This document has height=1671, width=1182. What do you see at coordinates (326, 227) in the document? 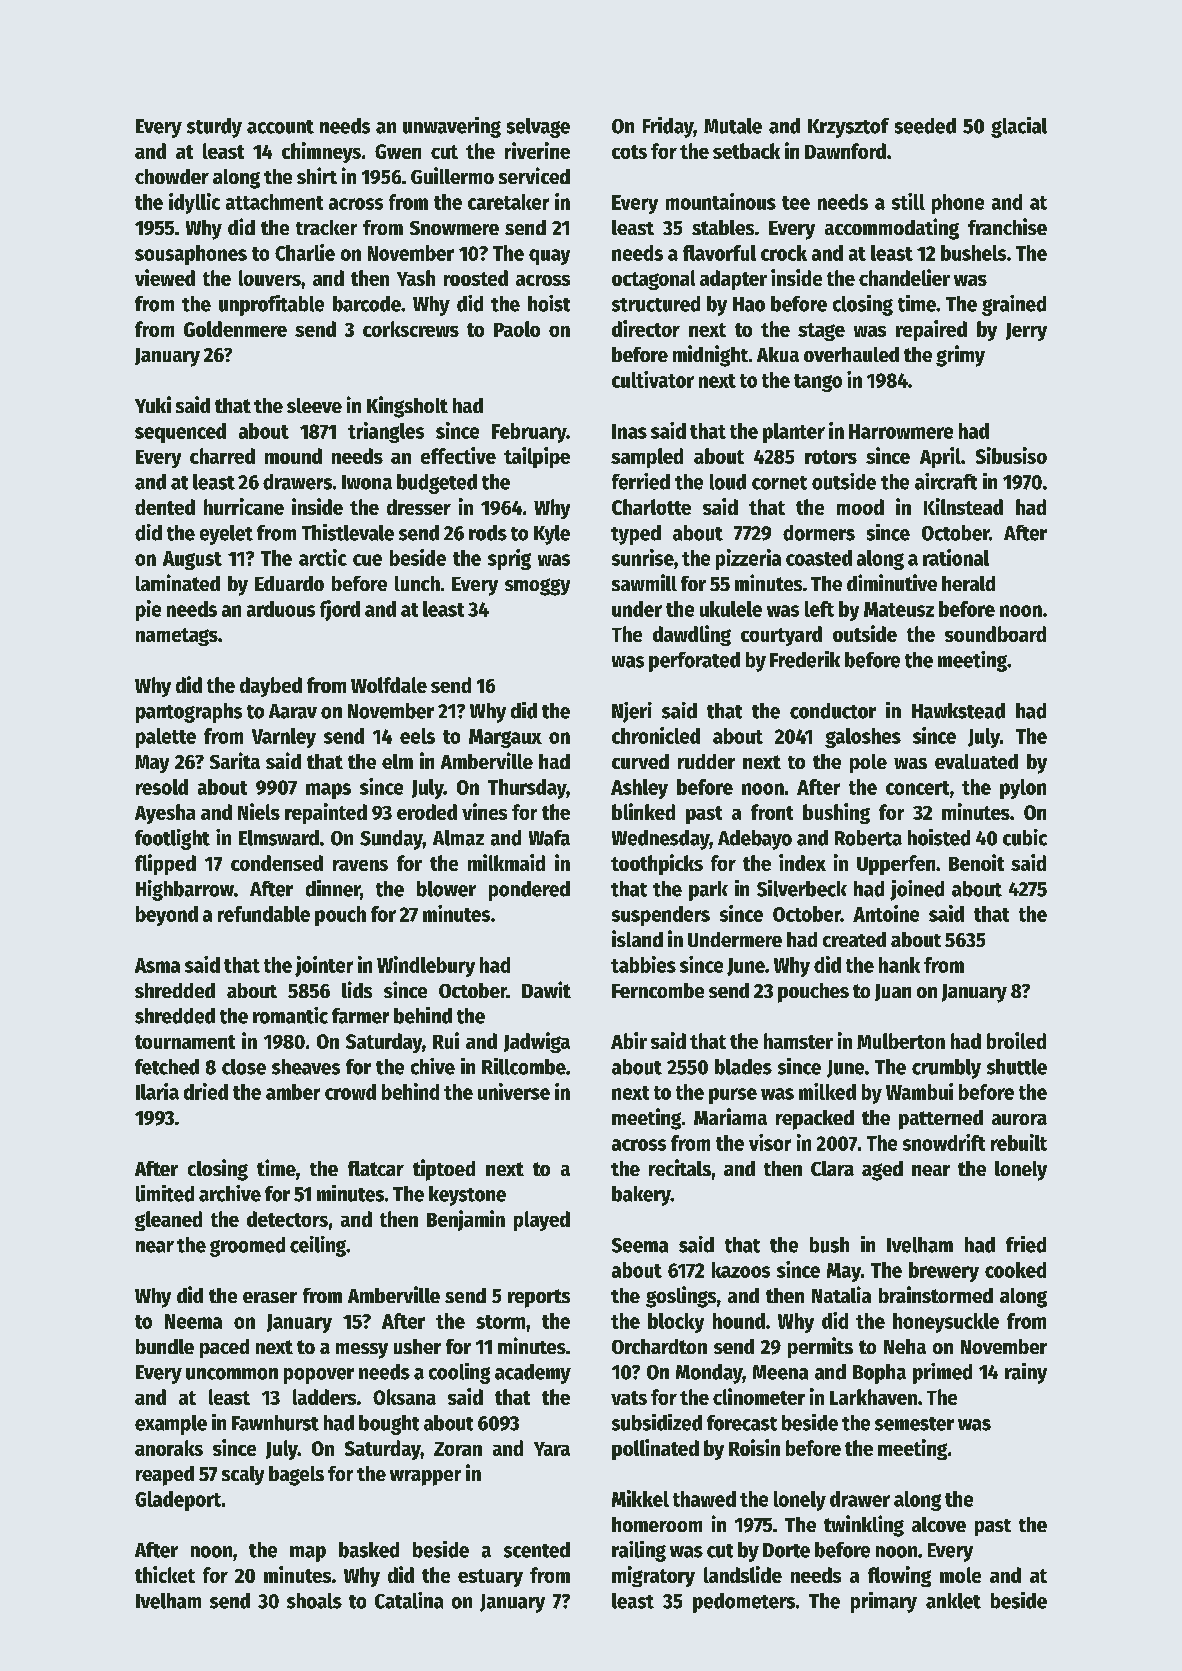
I see `tracker` at bounding box center [326, 227].
